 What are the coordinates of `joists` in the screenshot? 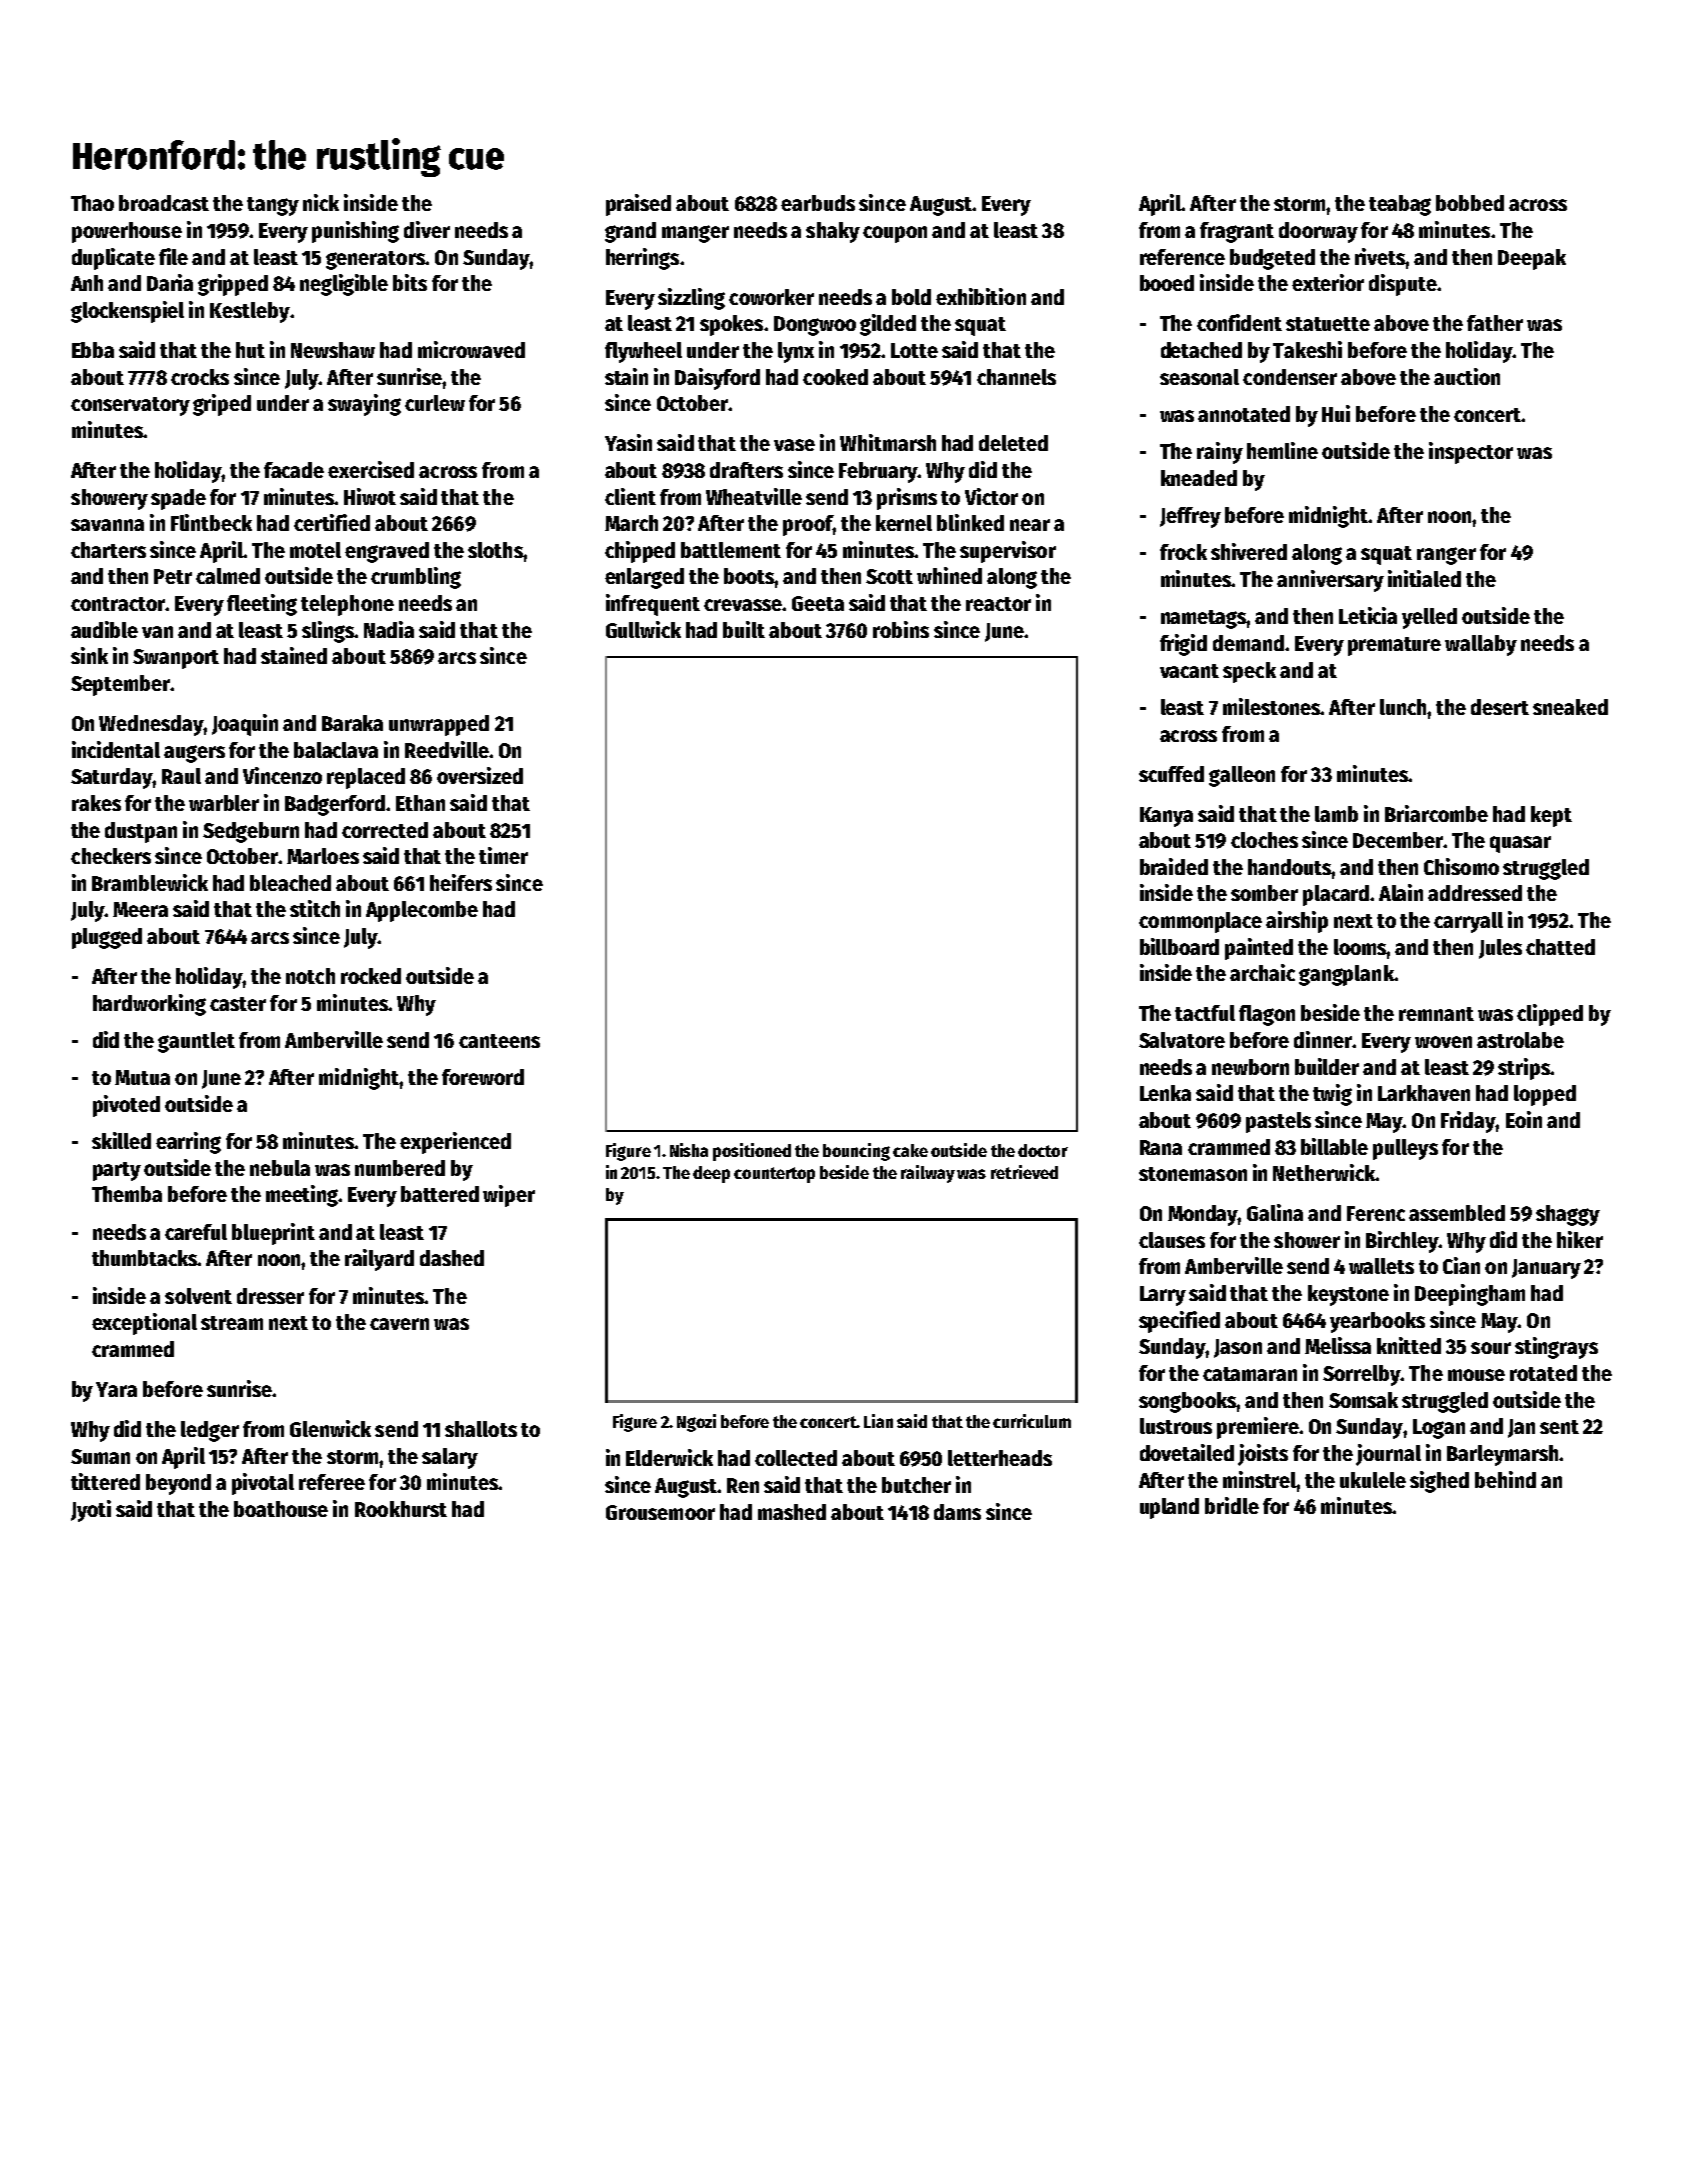 It's located at (1263, 1455).
